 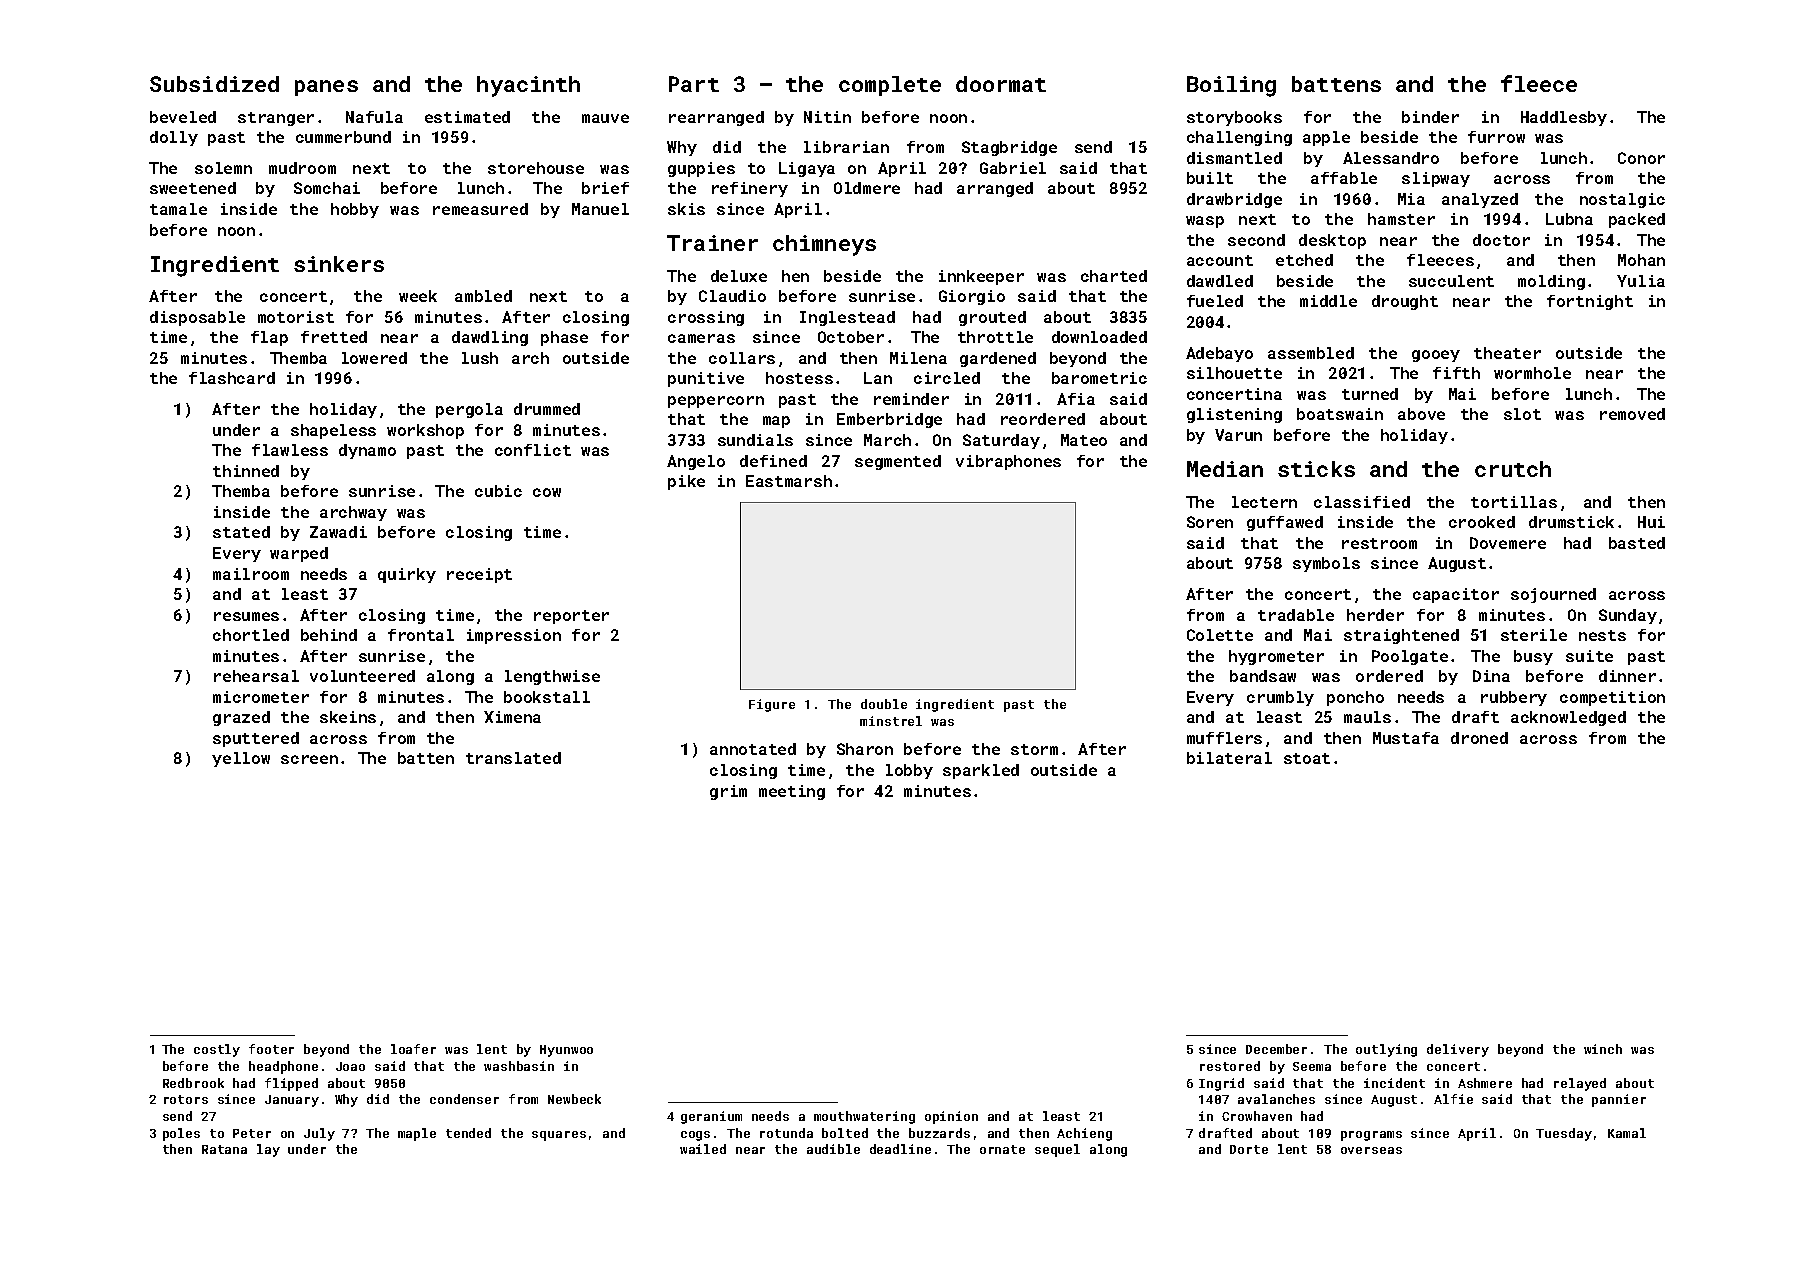 I want to click on sparkled, so click(x=981, y=771).
